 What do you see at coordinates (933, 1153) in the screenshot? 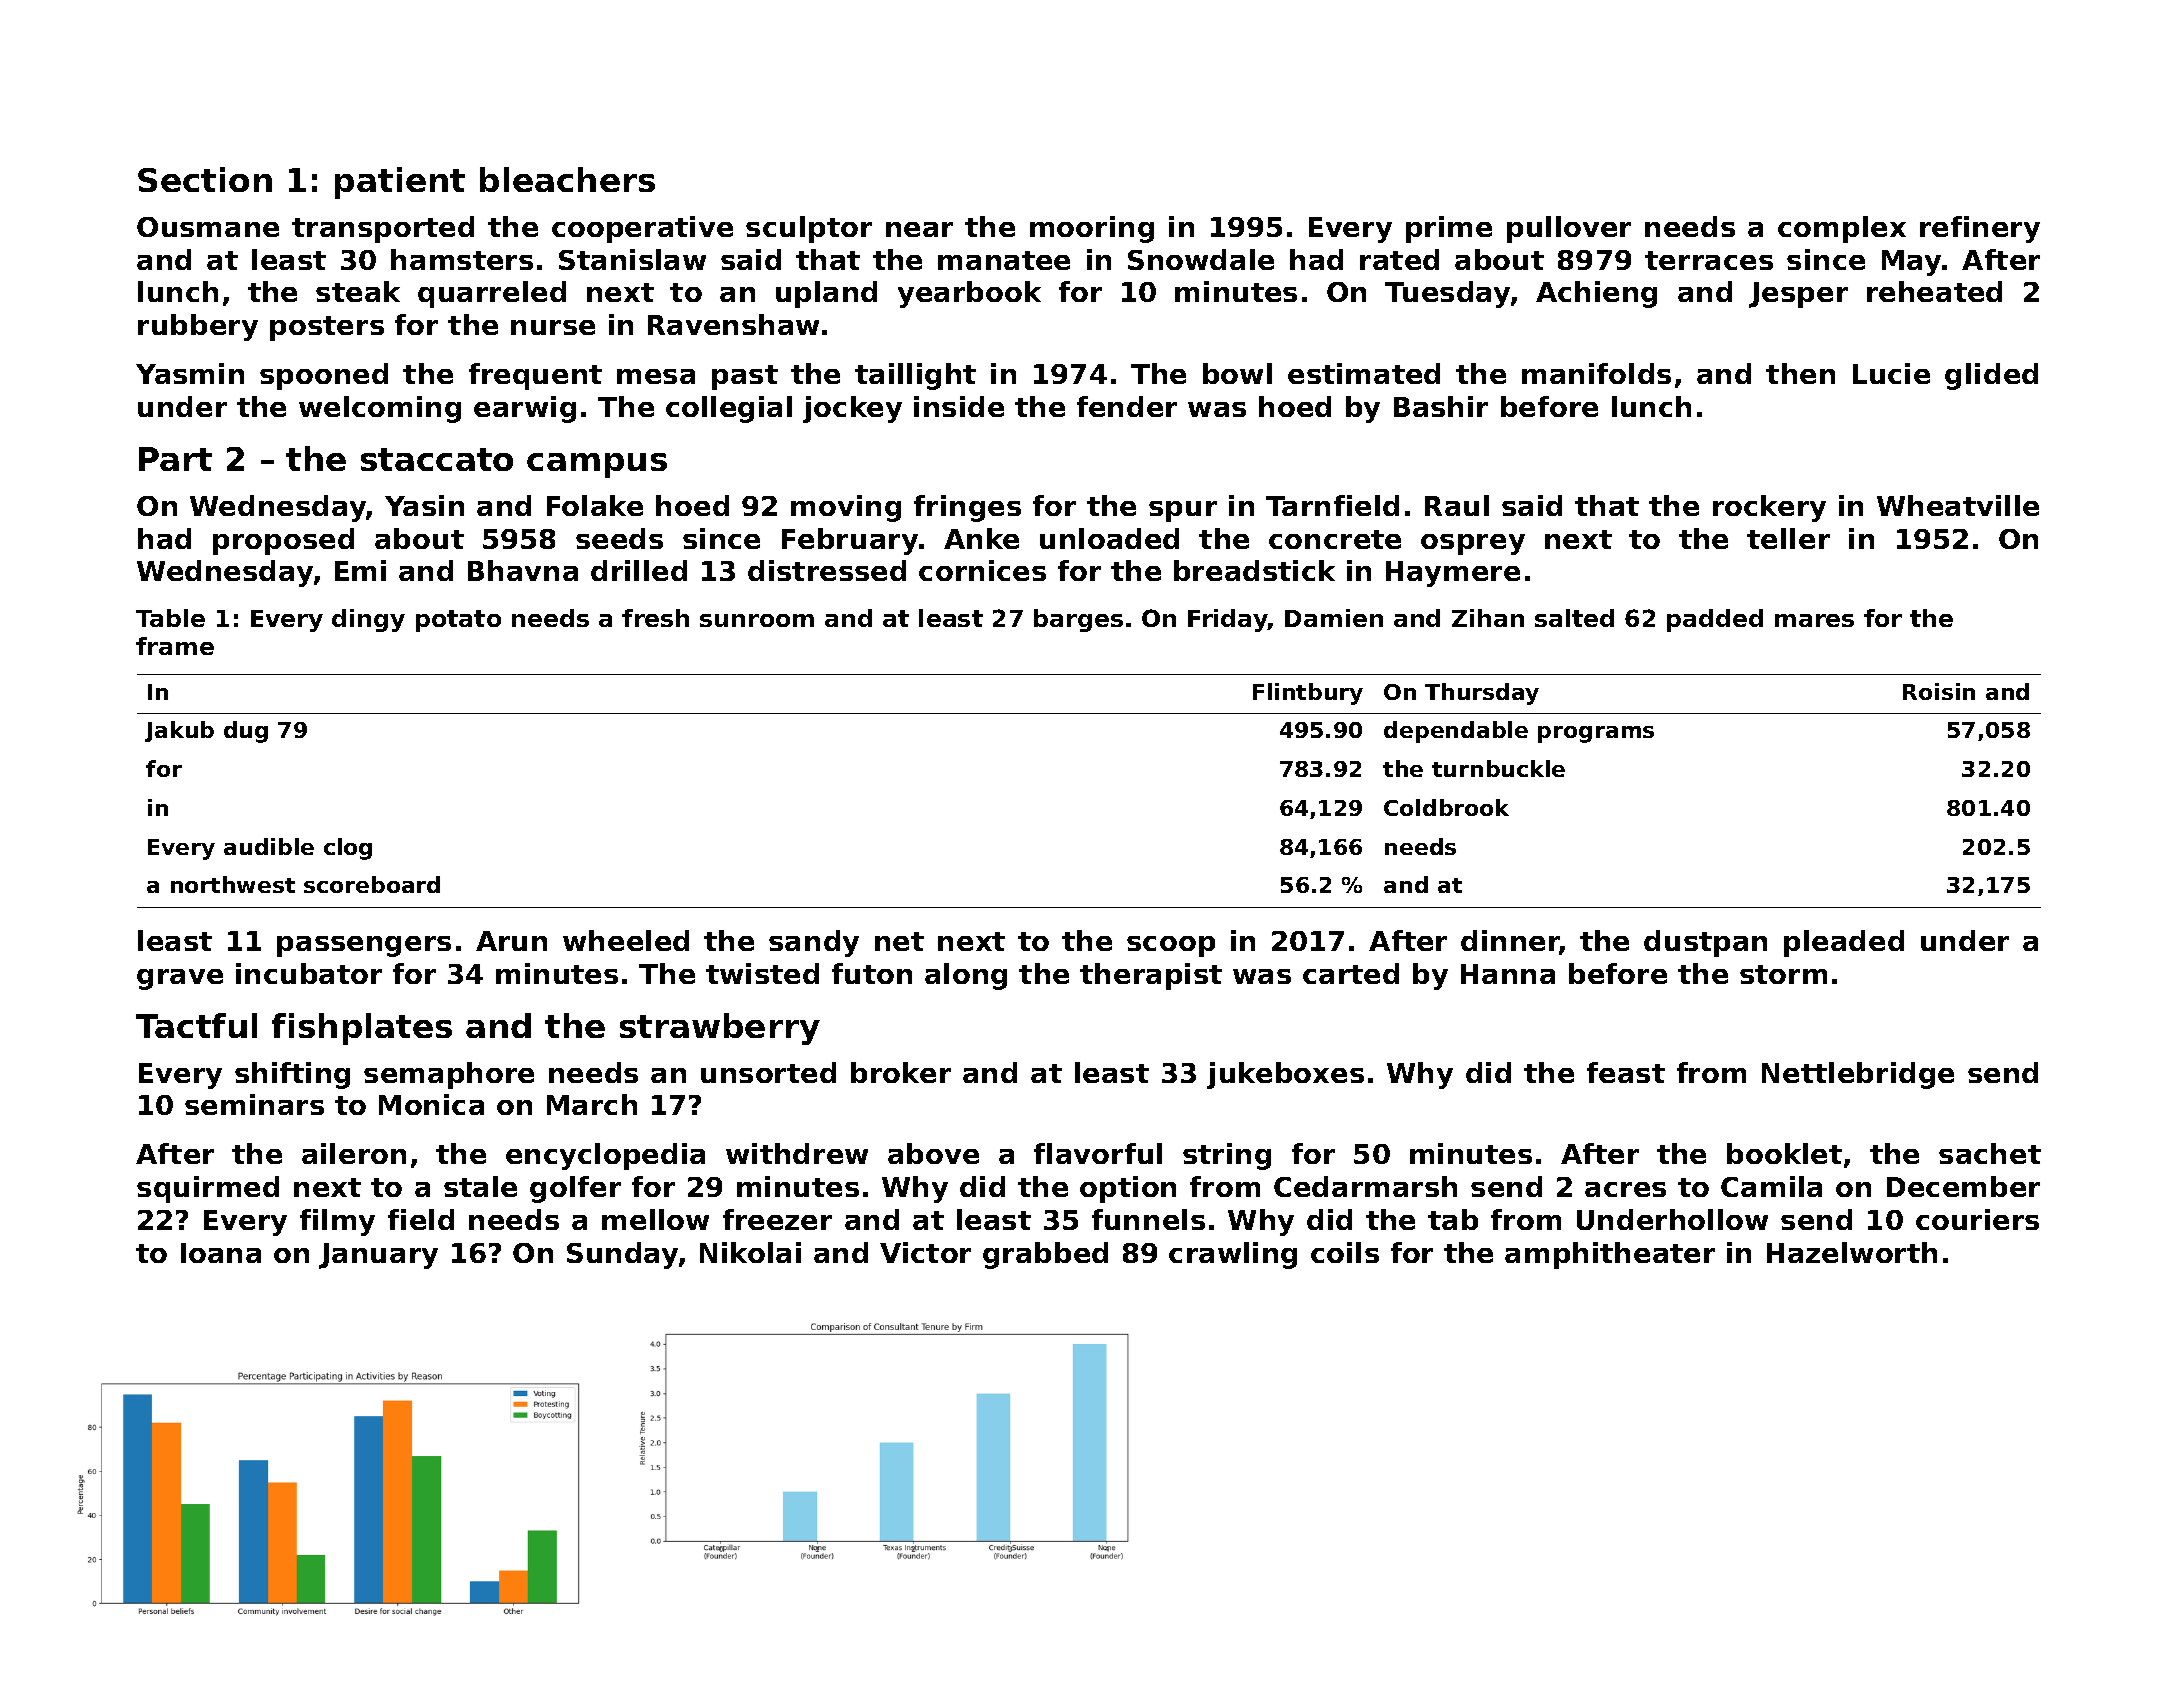
I see `above` at bounding box center [933, 1153].
